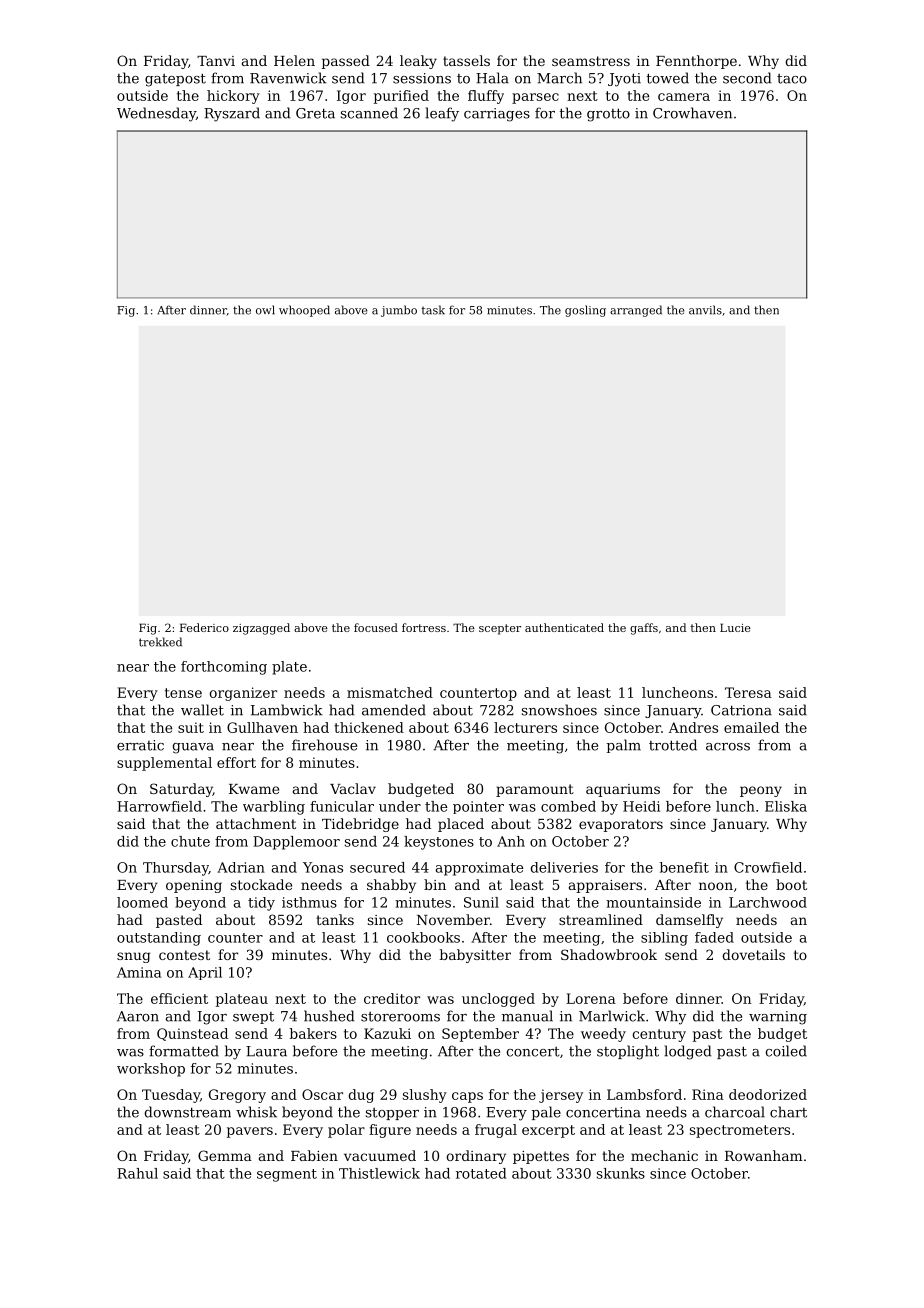 This document has width=924, height=1308. I want to click on Federico, so click(204, 627).
